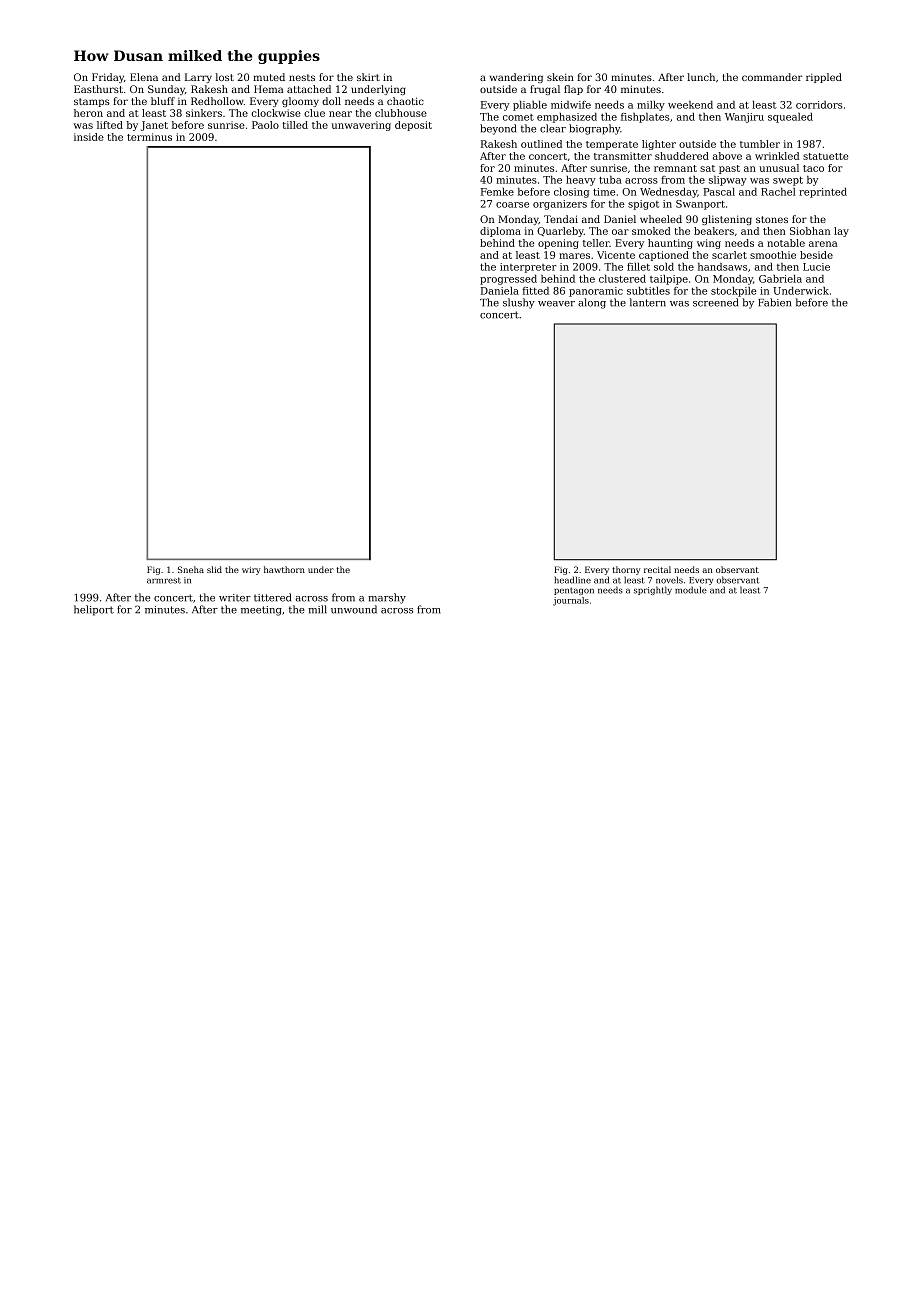  Describe the element at coordinates (214, 569) in the screenshot. I see `slid` at that location.
